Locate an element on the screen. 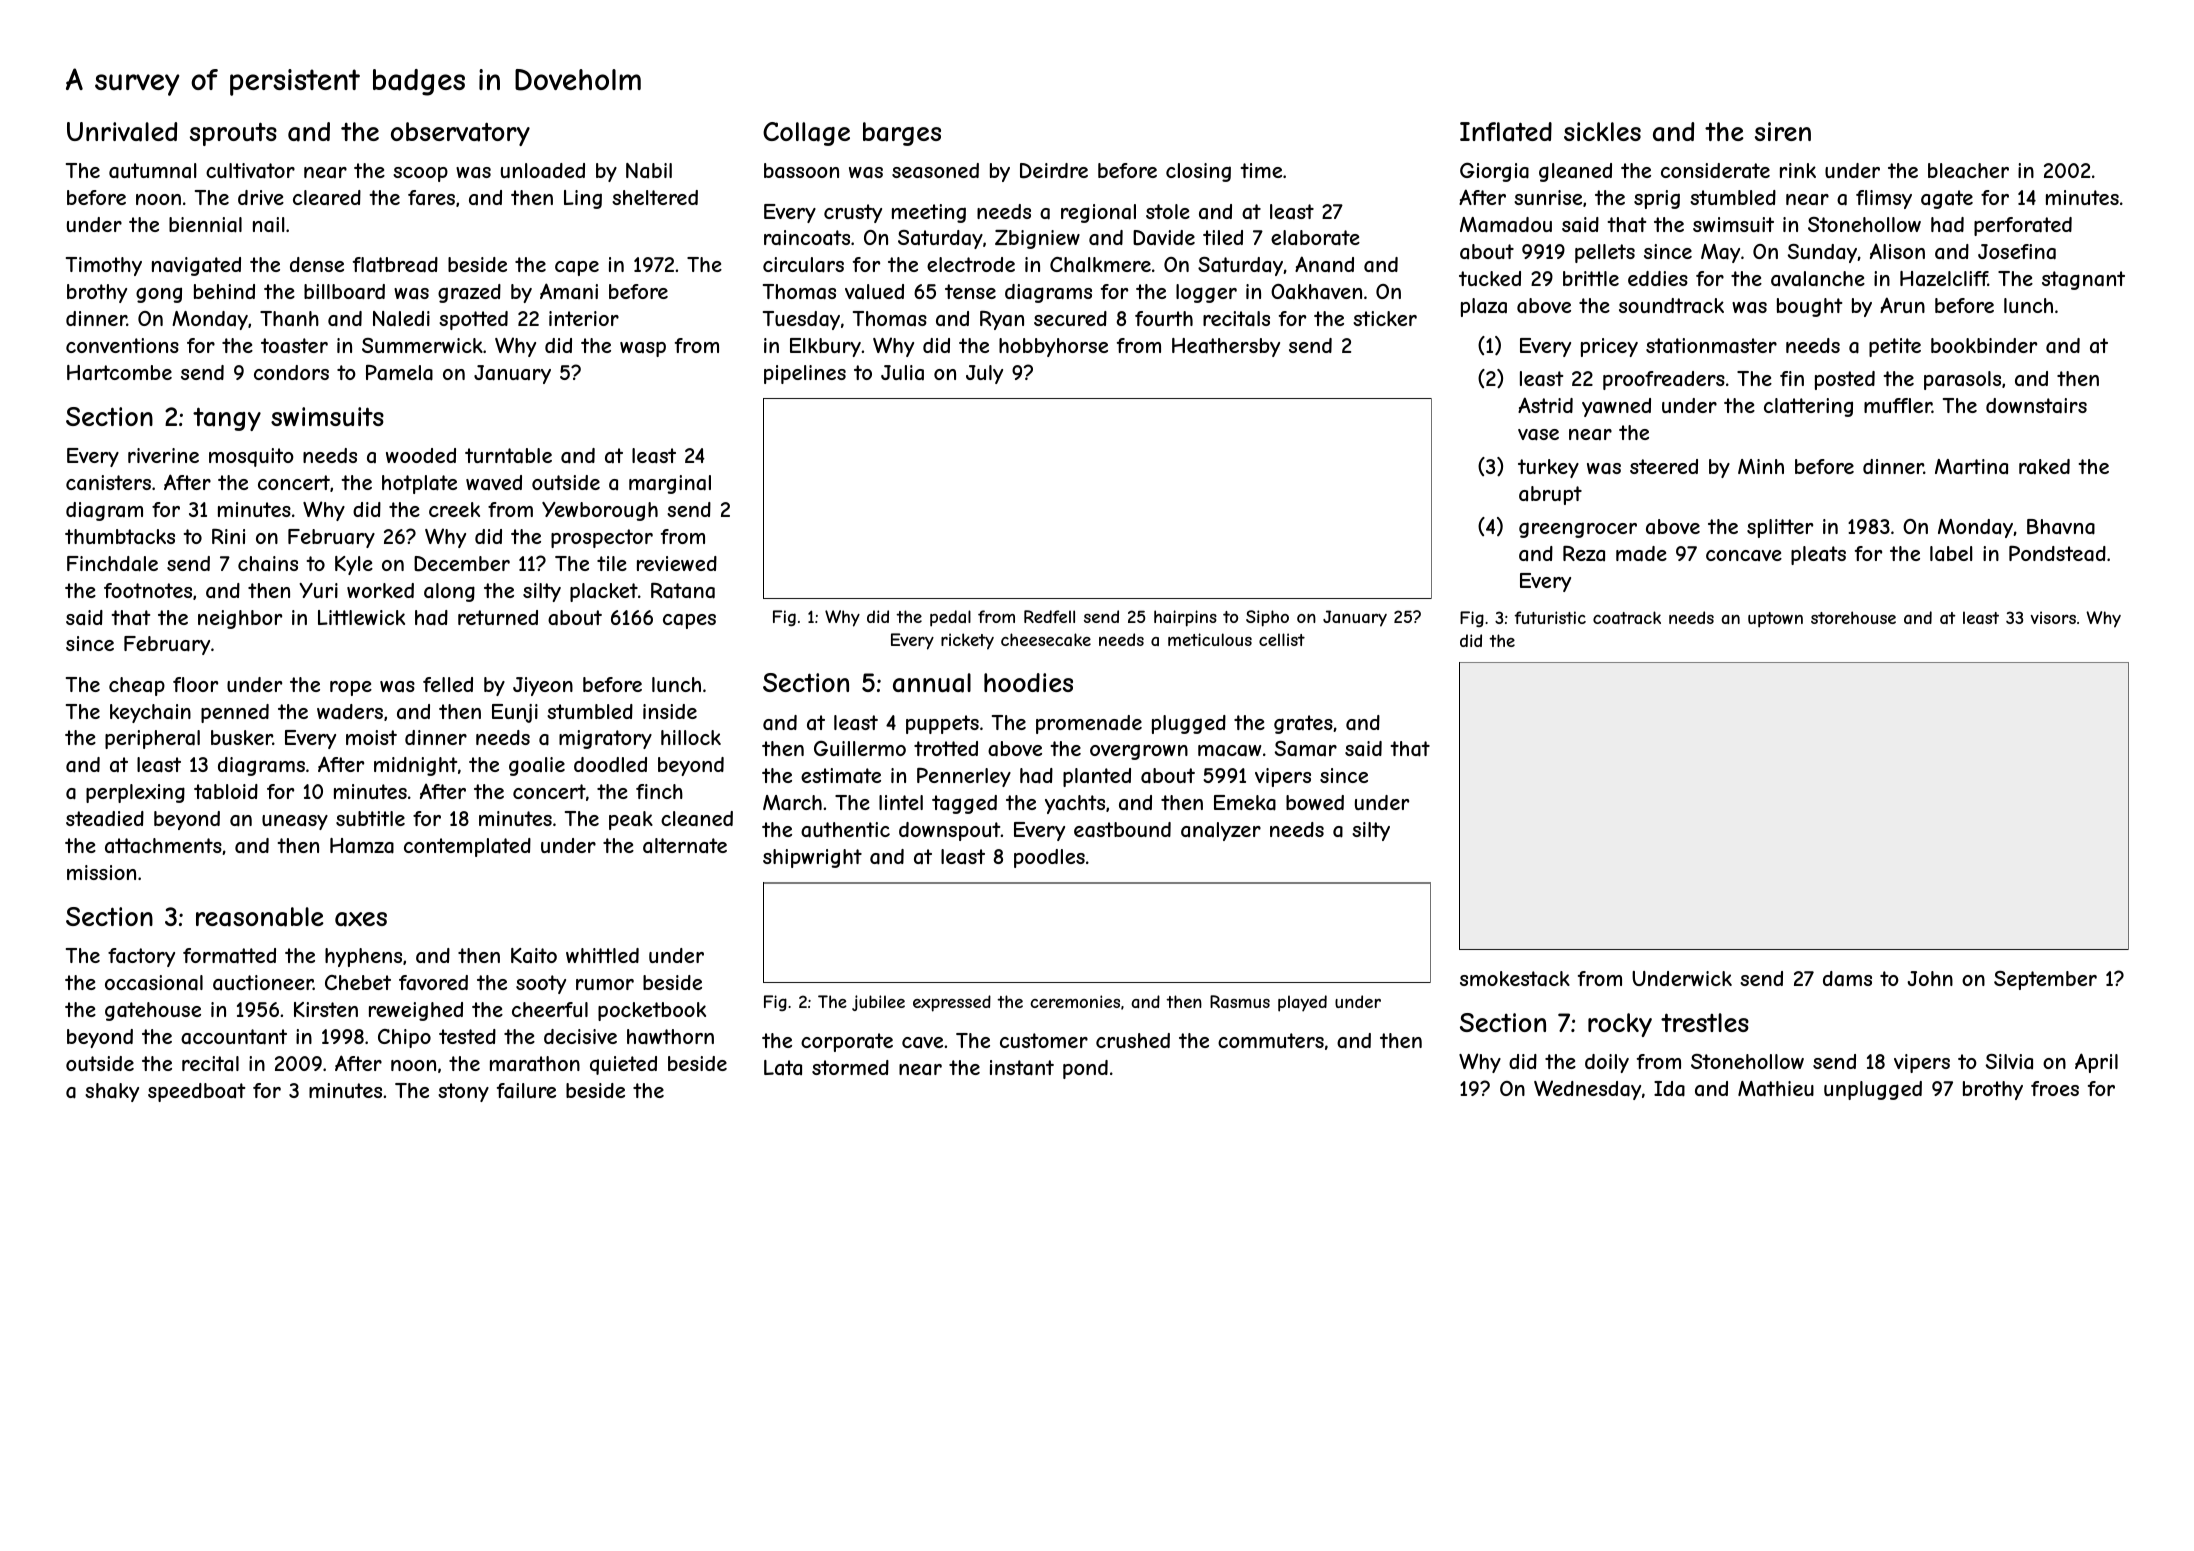 Image resolution: width=2194 pixels, height=1551 pixels. crusty is located at coordinates (853, 213).
